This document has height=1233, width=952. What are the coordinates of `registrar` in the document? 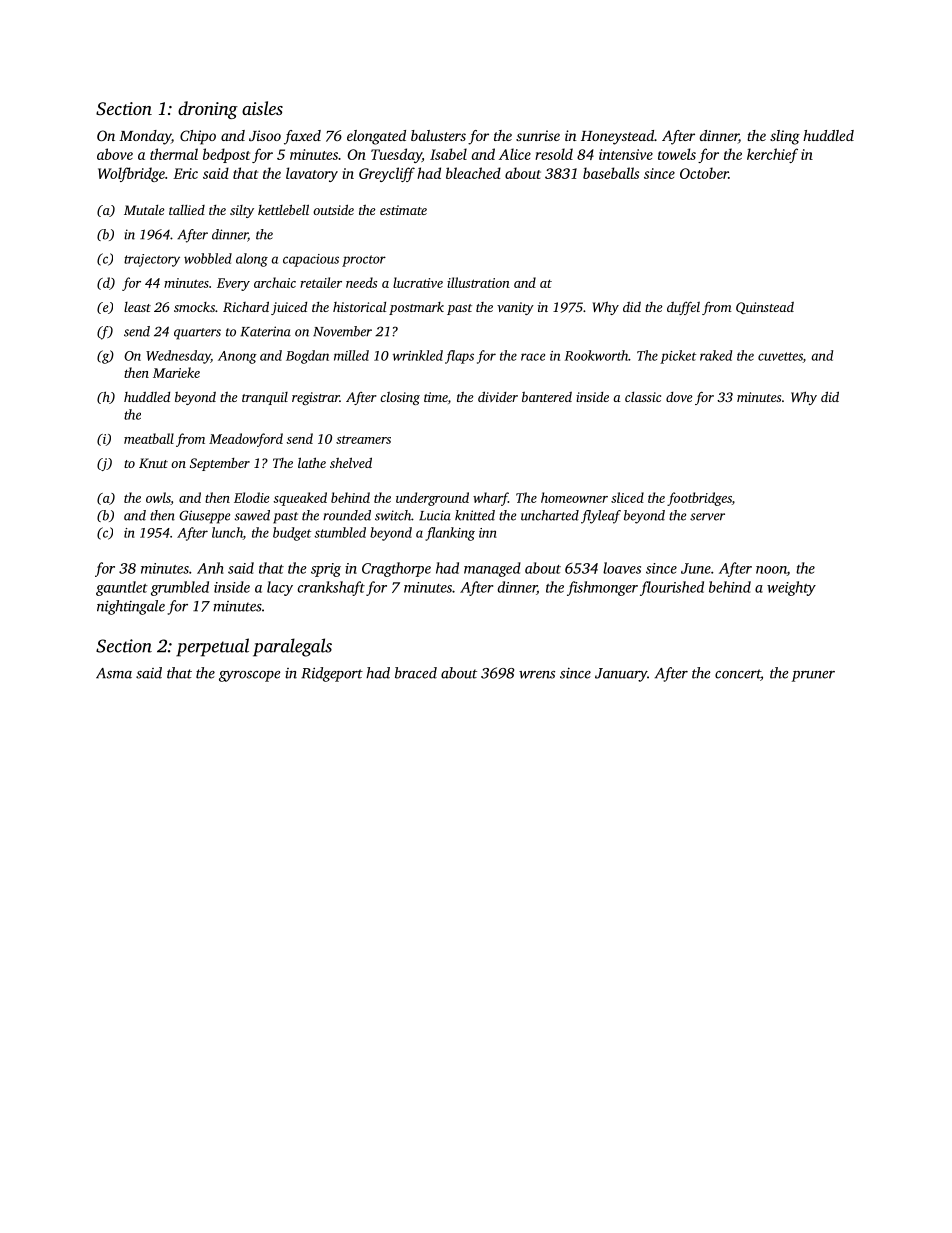 It's located at (316, 398).
